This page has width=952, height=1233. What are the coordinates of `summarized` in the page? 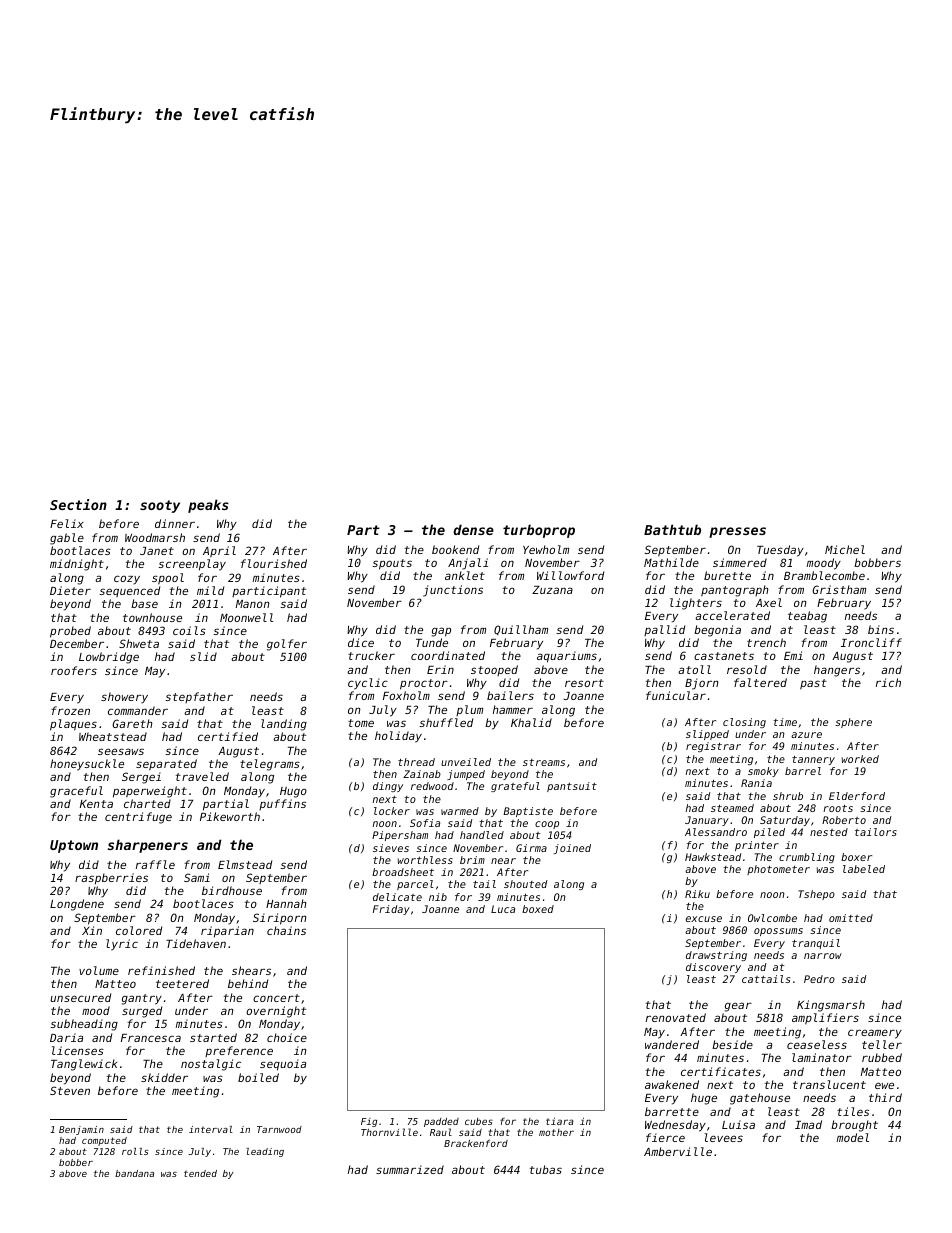 It's located at (410, 1169).
